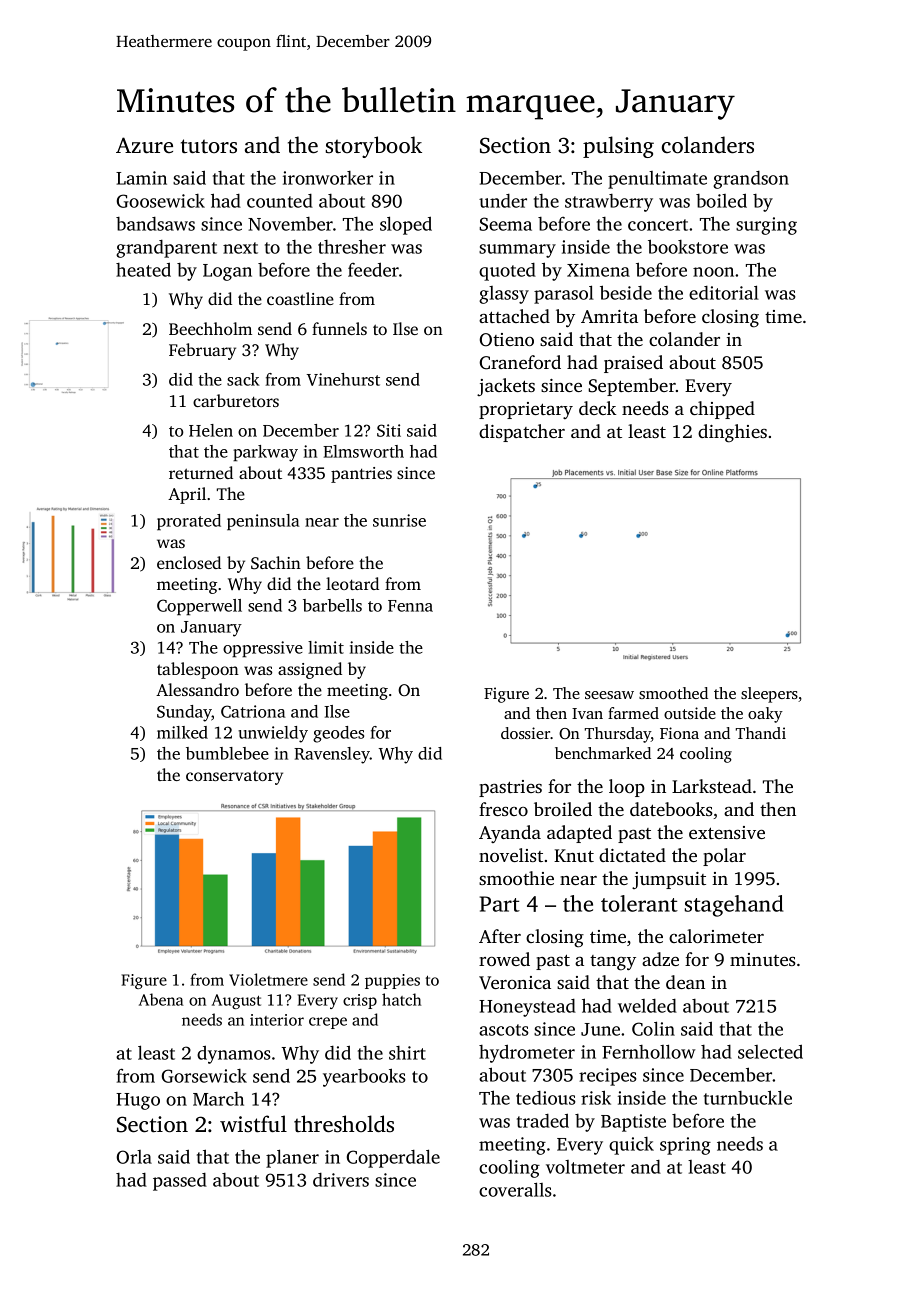  Describe the element at coordinates (144, 145) in the screenshot. I see `Azure` at that location.
